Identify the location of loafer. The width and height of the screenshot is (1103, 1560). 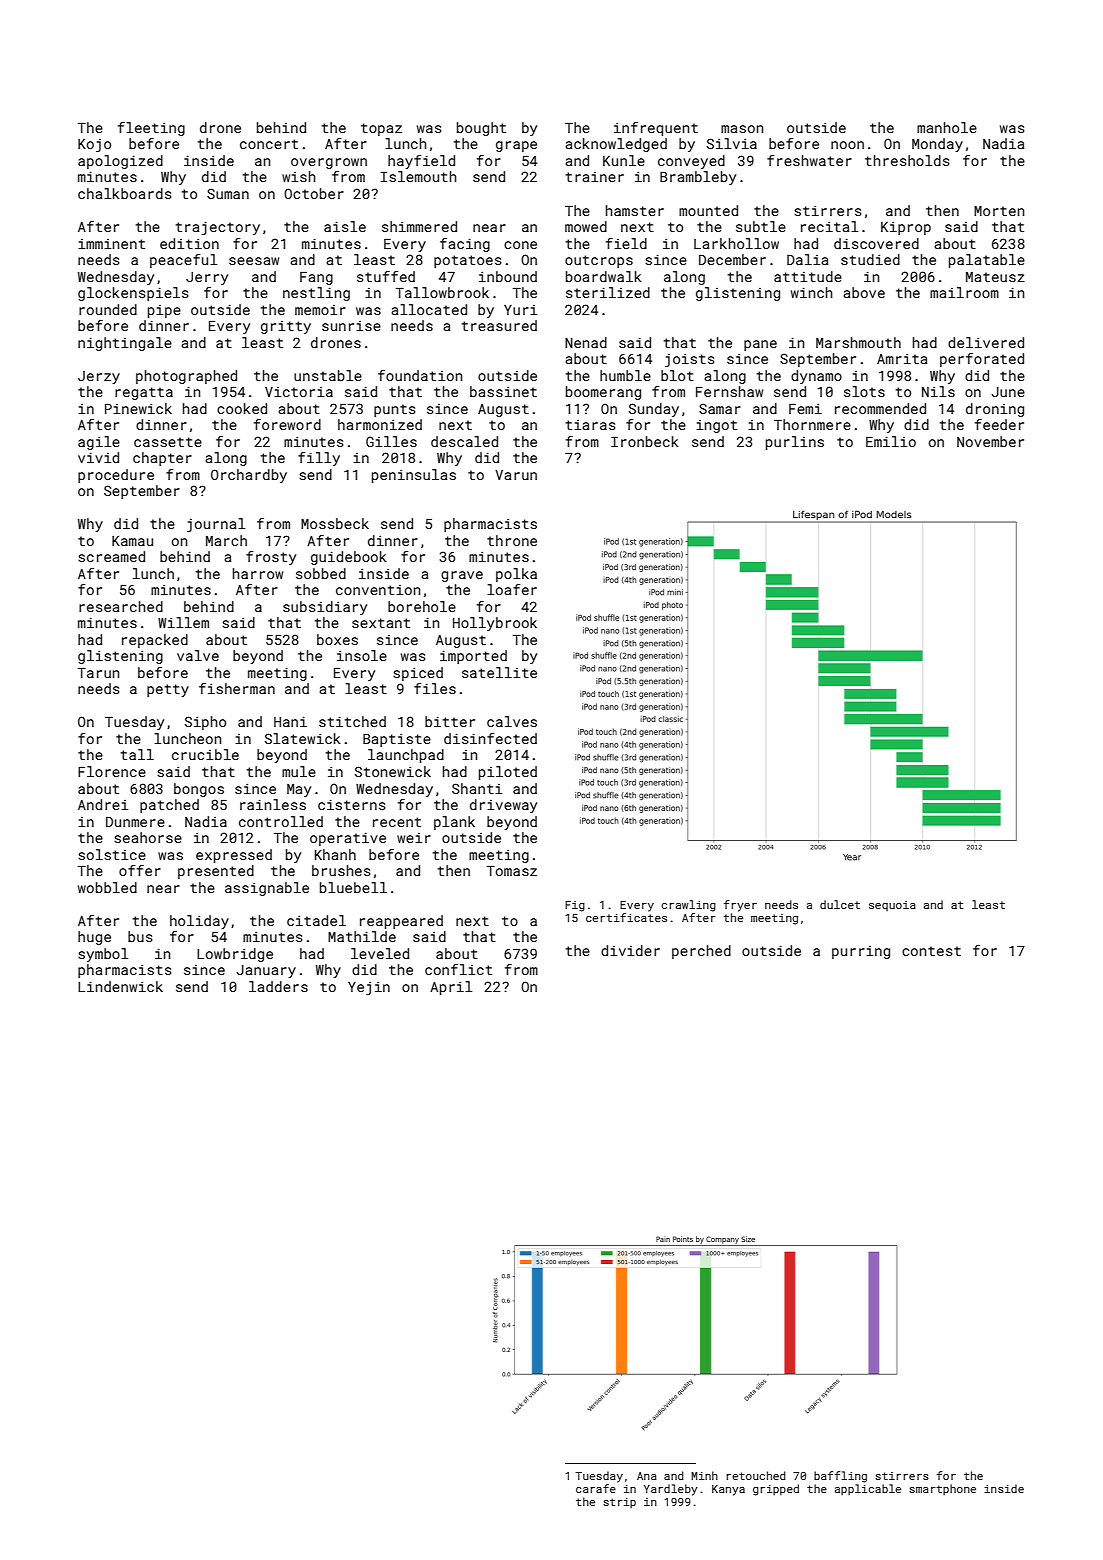
(512, 589).
